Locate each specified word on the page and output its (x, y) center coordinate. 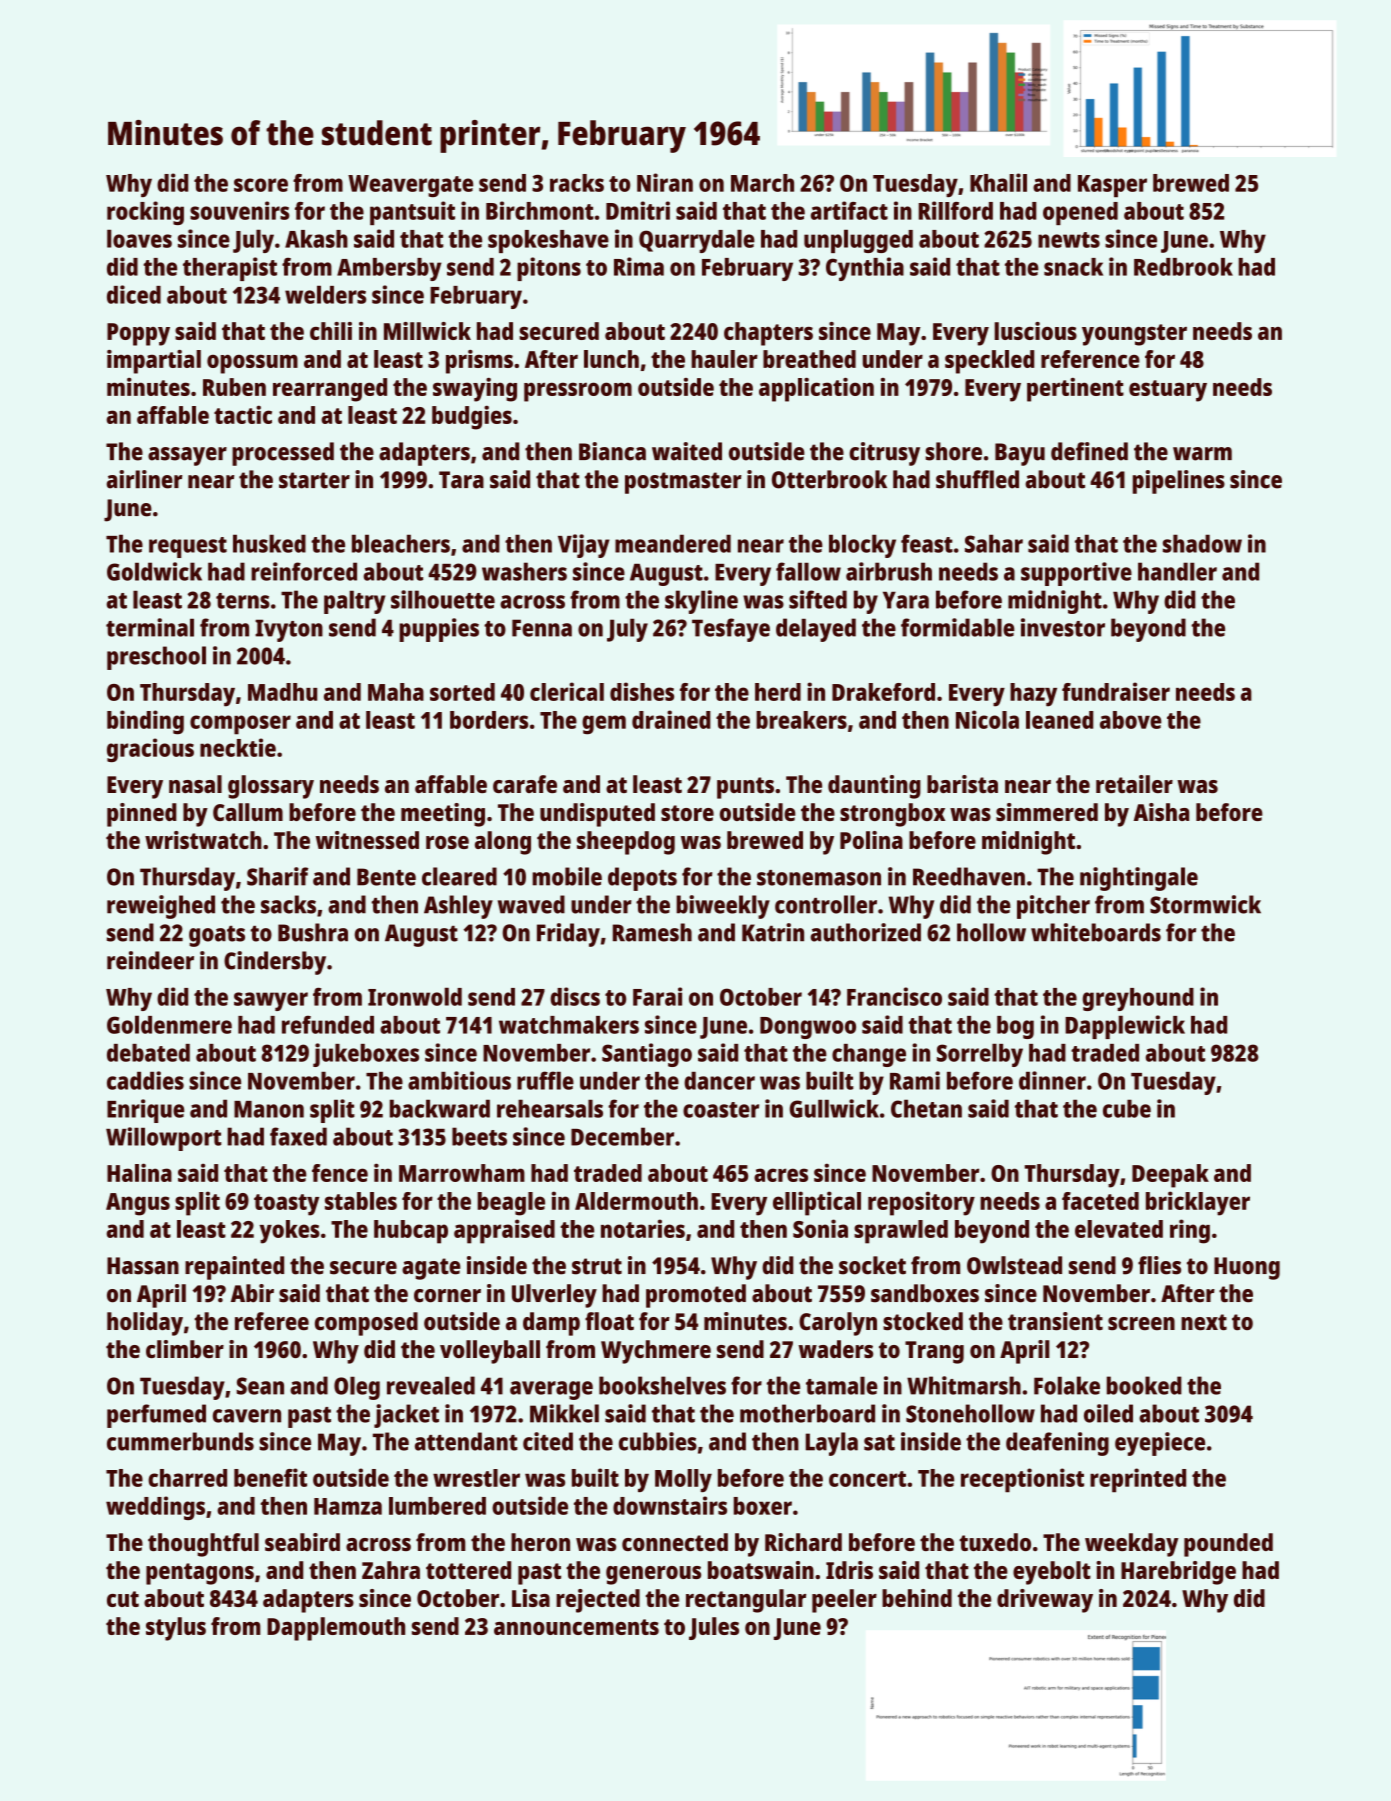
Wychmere (656, 1352)
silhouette (443, 599)
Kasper (1112, 186)
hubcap (411, 1232)
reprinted (1138, 1480)
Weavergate (410, 186)
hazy (1033, 695)
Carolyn (838, 1324)
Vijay (584, 546)
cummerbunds (180, 1441)
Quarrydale (697, 241)
